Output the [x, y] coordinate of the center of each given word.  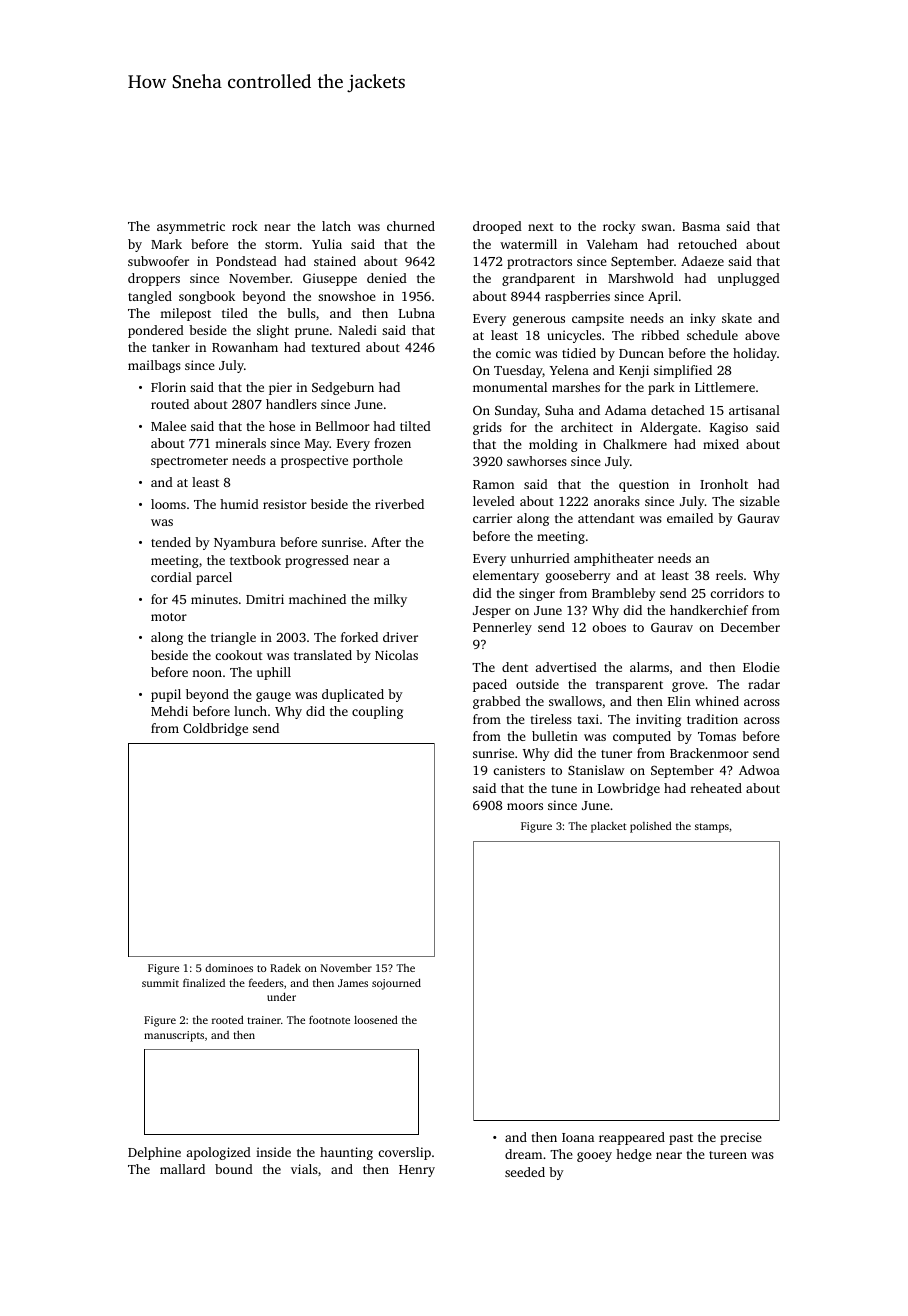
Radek [285, 967]
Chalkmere [635, 444]
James [353, 983]
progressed [317, 561]
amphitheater [614, 559]
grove [688, 687]
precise [741, 1138]
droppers [154, 279]
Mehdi [169, 711]
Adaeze [702, 261]
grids [487, 428]
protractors [539, 263]
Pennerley [502, 628]
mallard [182, 1169]
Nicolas [396, 655]
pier [280, 388]
